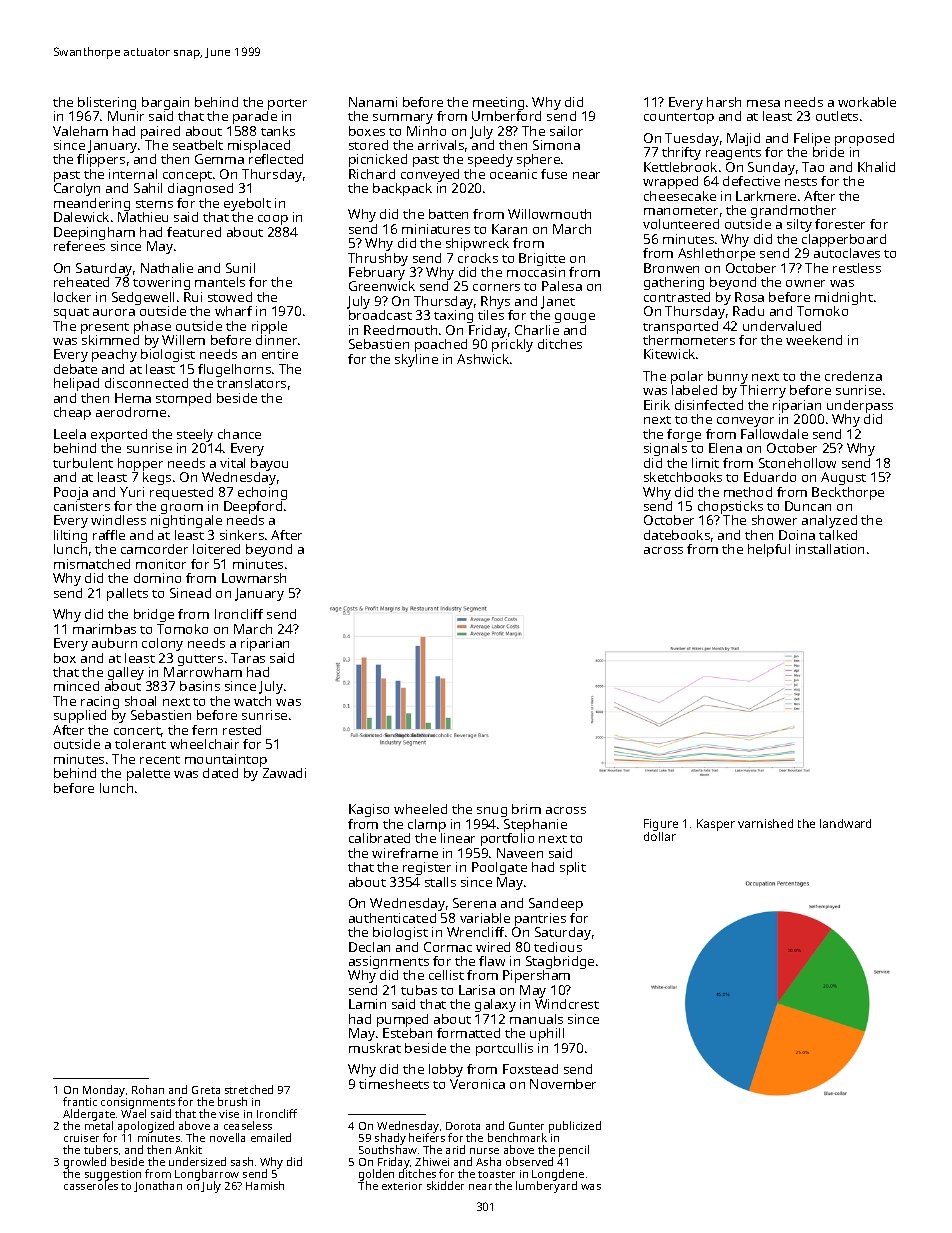 The image size is (952, 1233). I want to click on stretched, so click(249, 1089).
